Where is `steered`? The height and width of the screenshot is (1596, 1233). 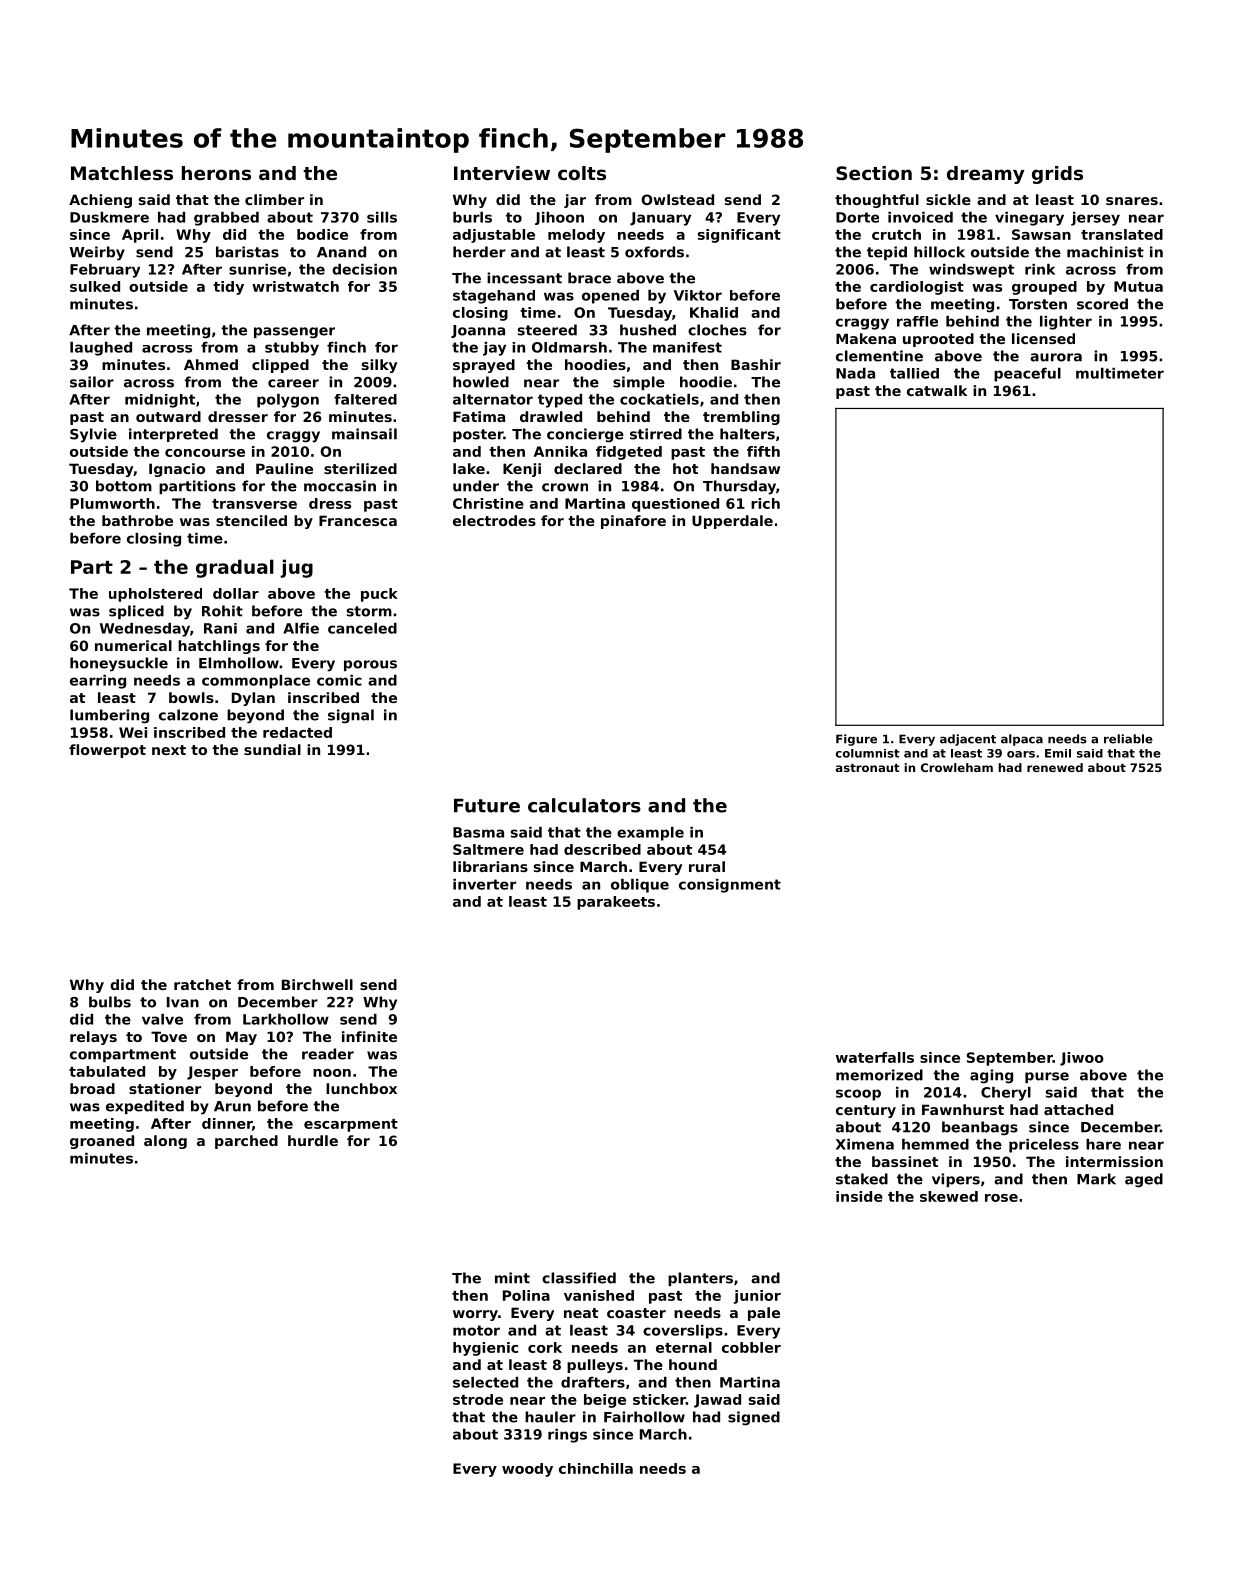
steered is located at coordinates (547, 330).
